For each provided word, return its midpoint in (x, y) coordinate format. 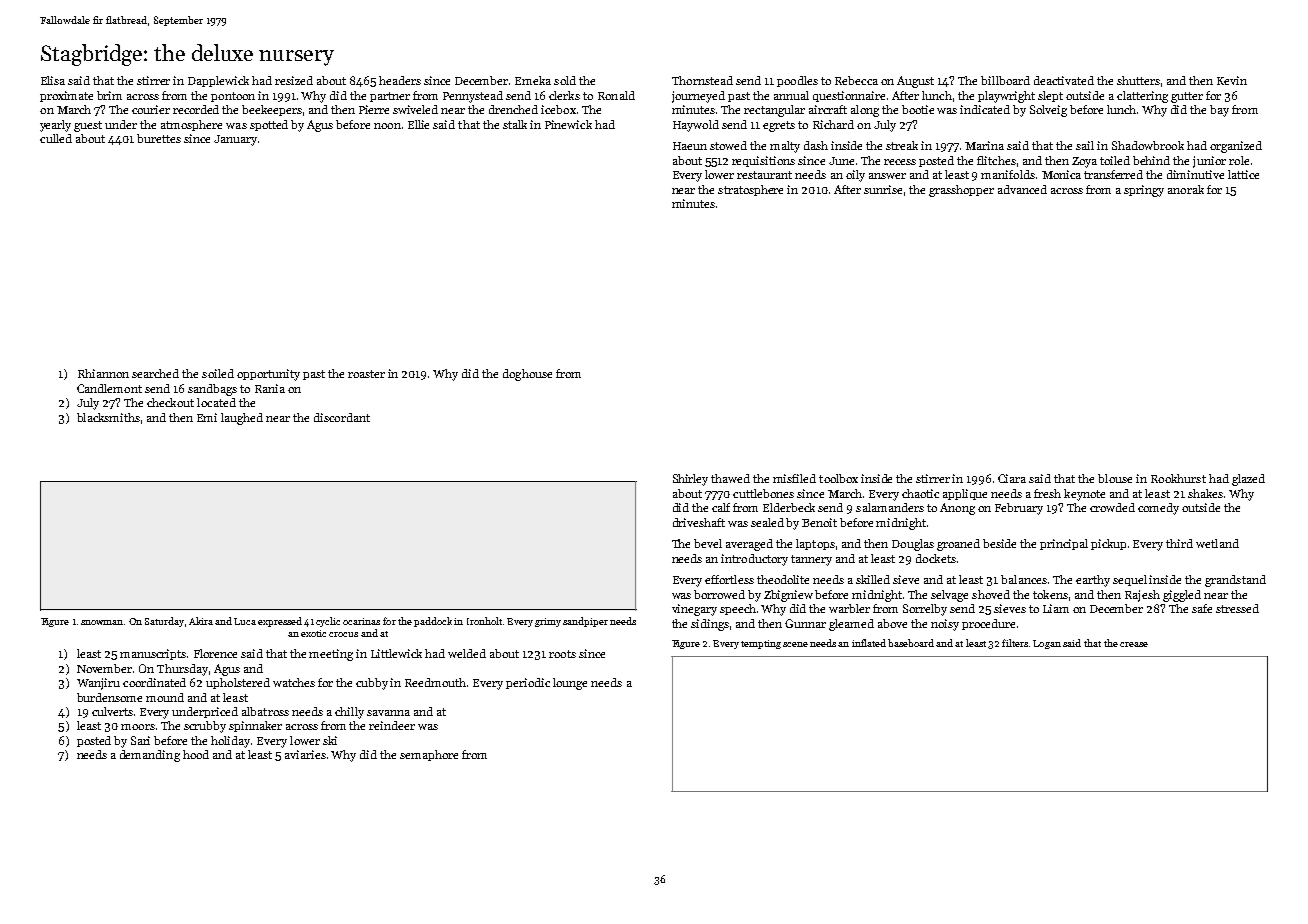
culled (56, 138)
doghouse (527, 375)
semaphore (429, 755)
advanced (1022, 189)
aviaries (305, 754)
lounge (570, 684)
